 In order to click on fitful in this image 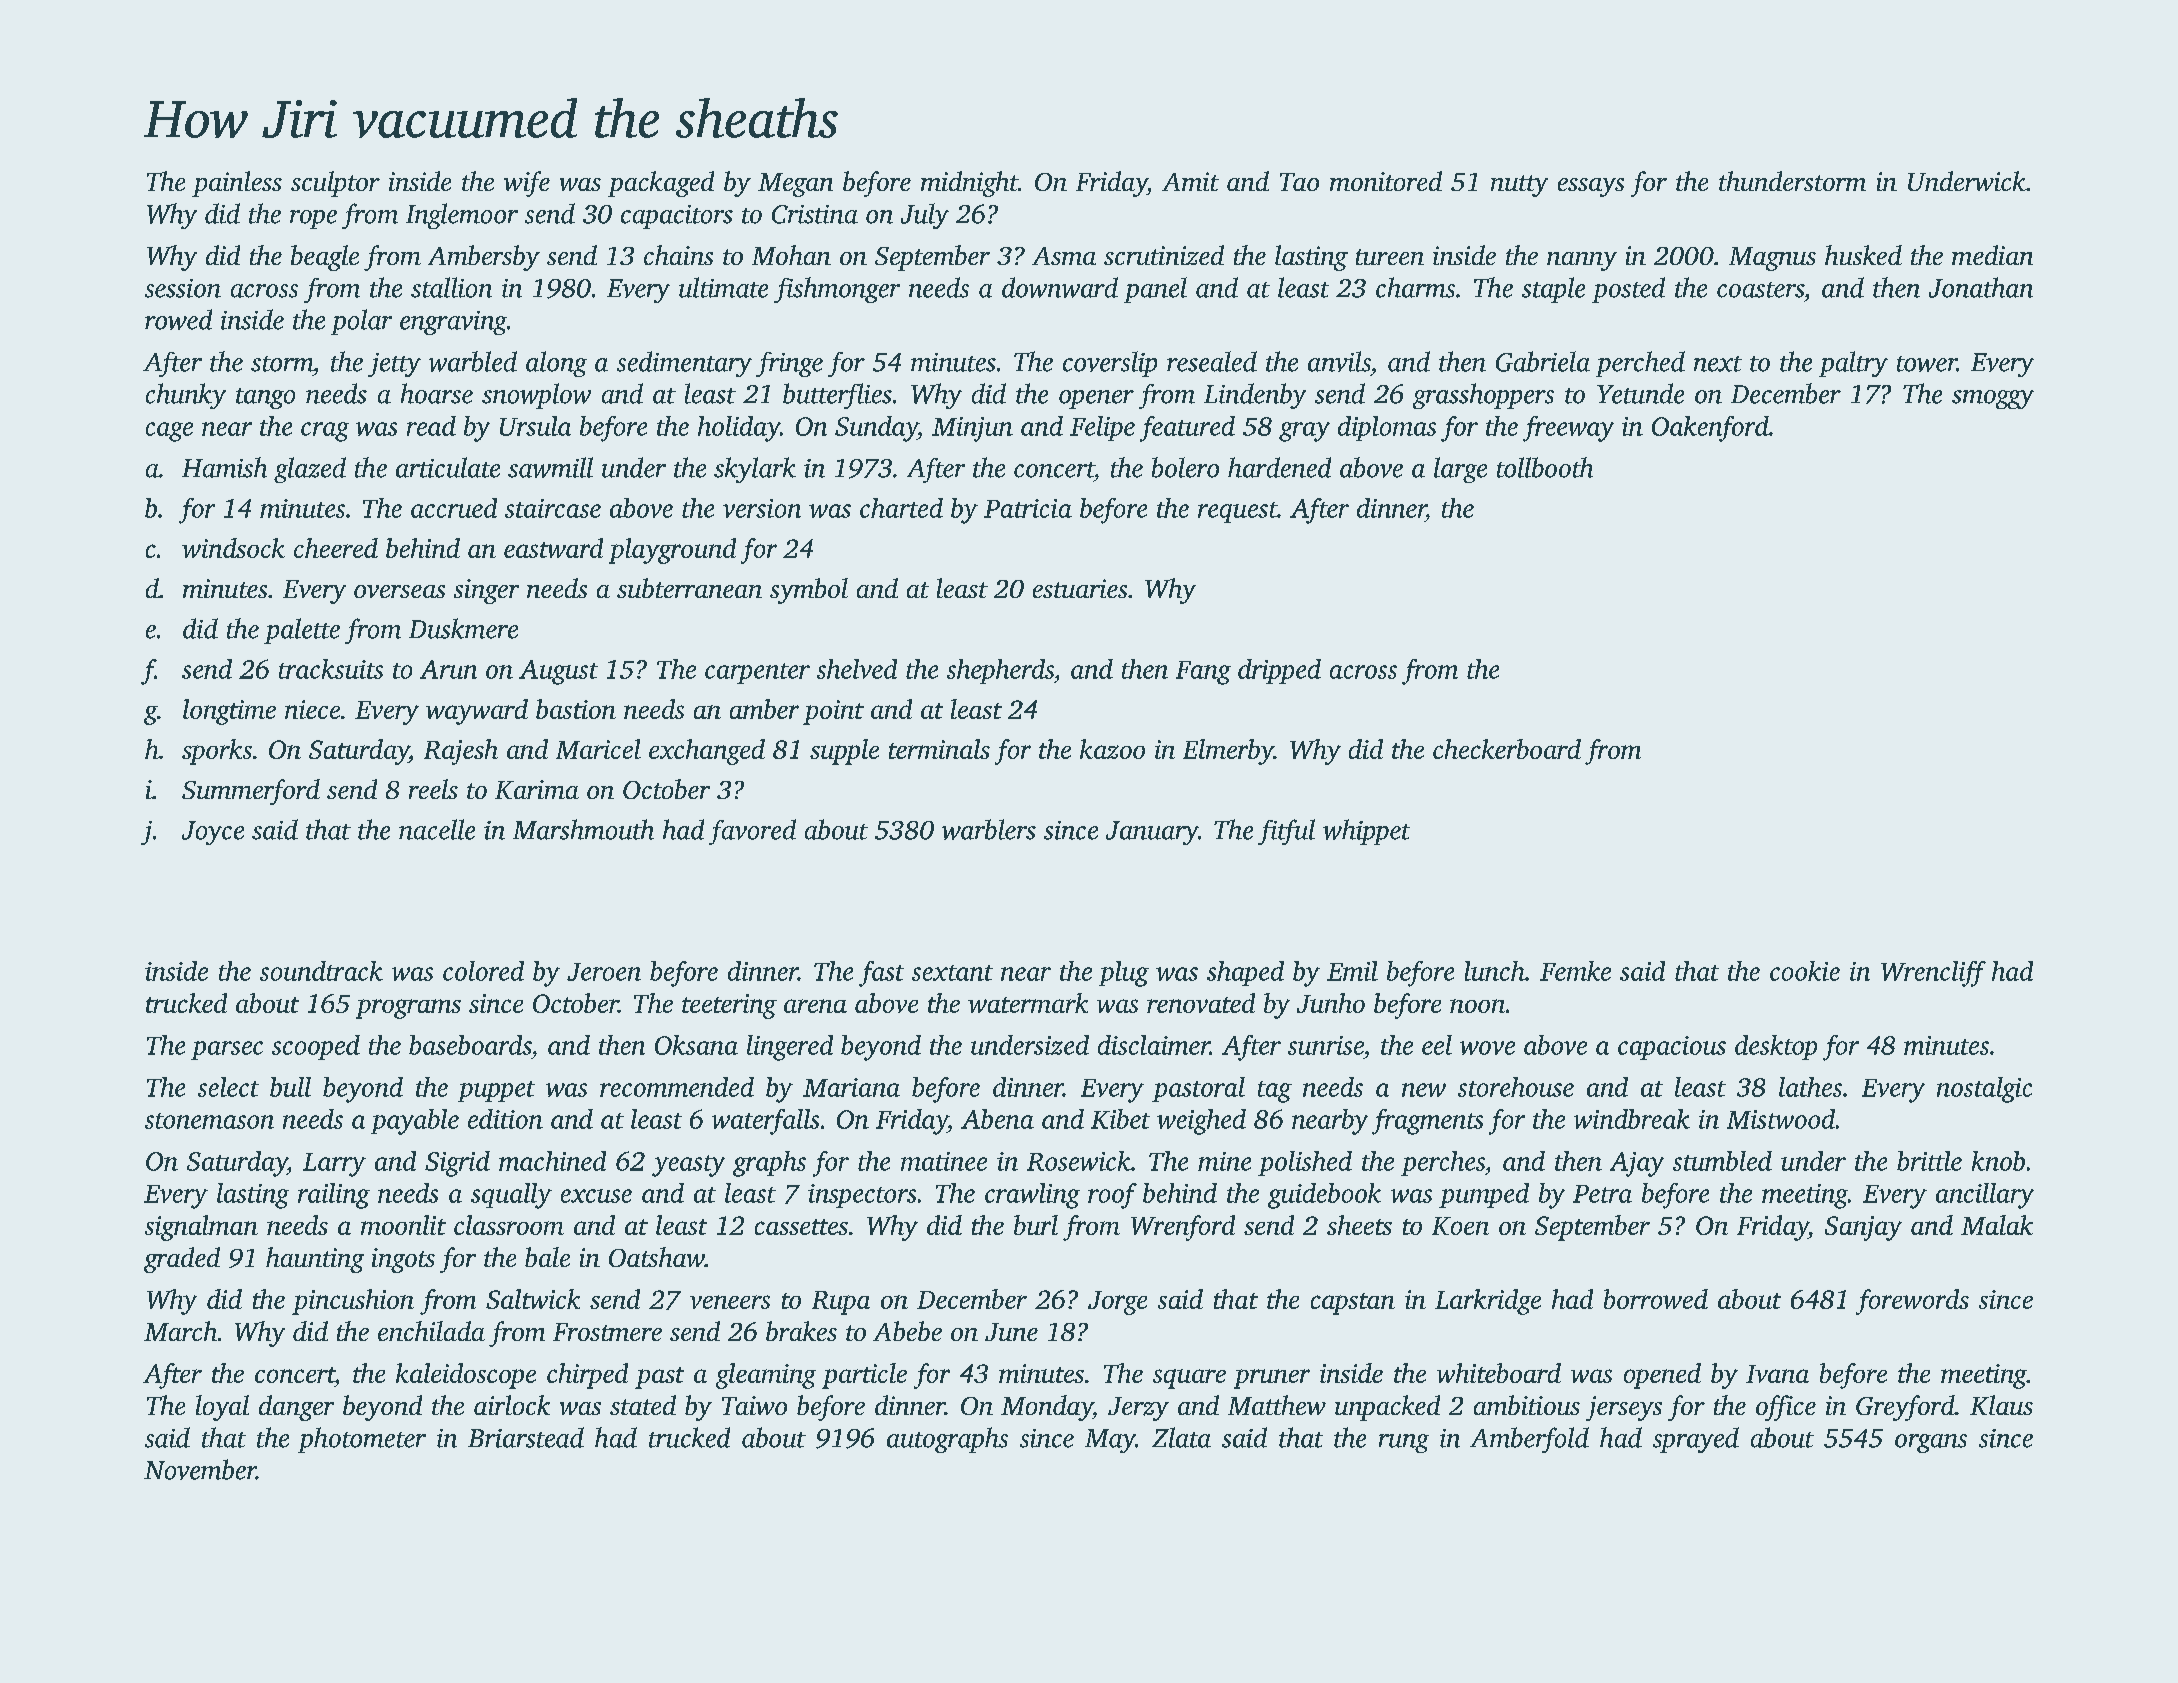, I will do `click(1286, 832)`.
